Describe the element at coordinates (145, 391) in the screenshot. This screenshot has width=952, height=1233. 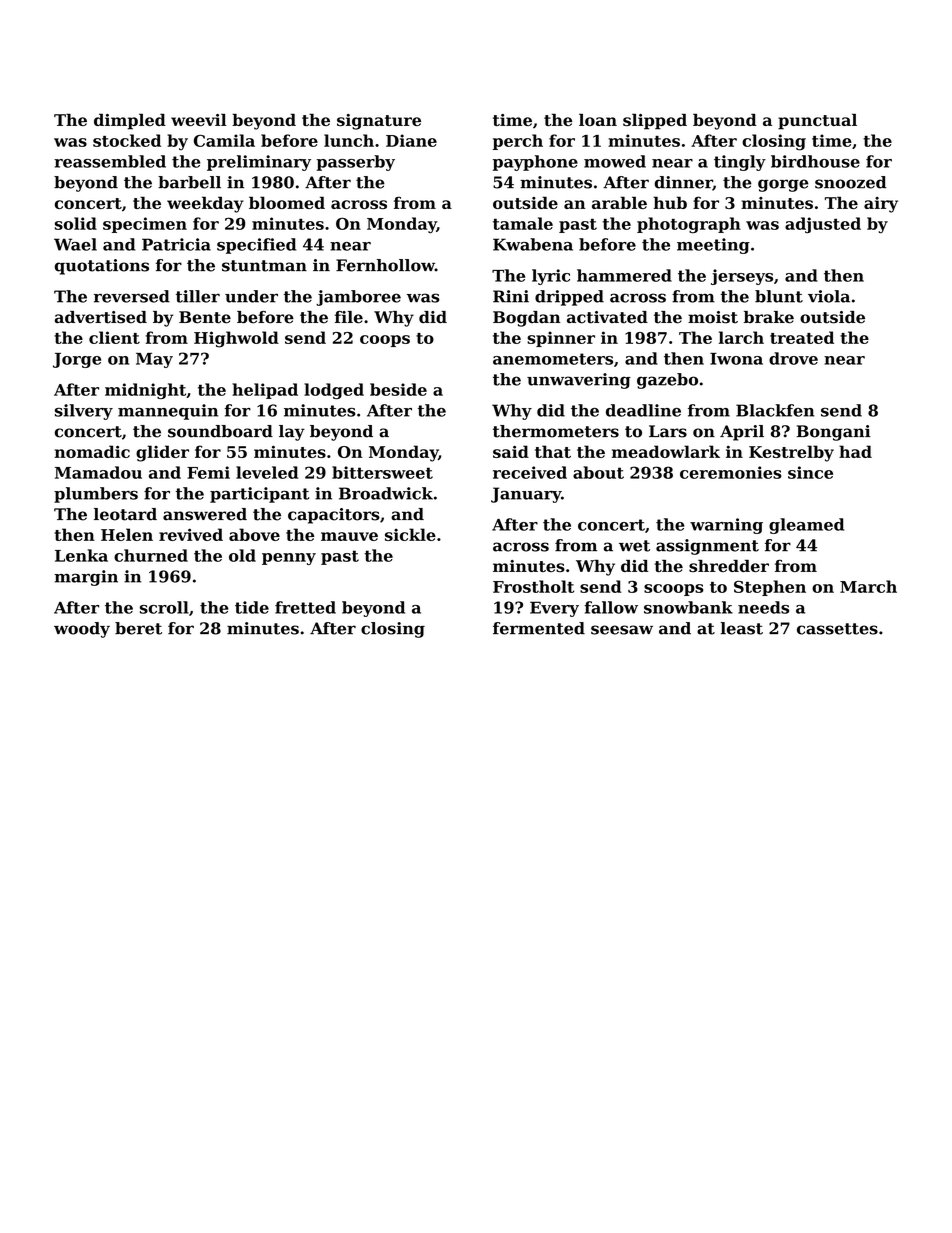
I see `midnight` at that location.
